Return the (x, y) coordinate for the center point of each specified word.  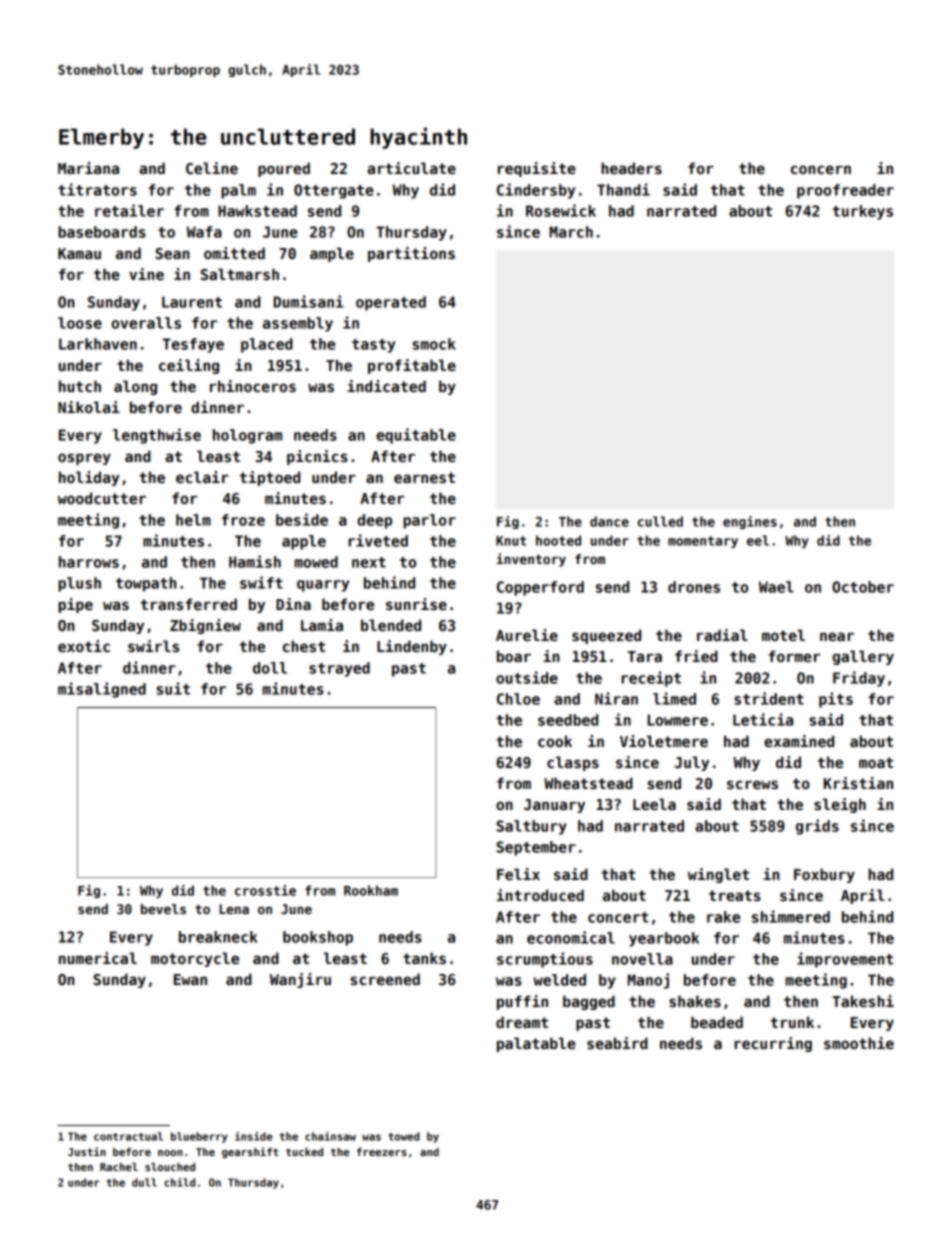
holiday (89, 478)
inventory (531, 560)
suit (173, 688)
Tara (645, 656)
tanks (424, 958)
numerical (98, 958)
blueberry (199, 1137)
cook (555, 741)
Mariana (88, 168)
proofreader (845, 191)
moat (876, 762)
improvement (845, 960)
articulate (411, 168)
